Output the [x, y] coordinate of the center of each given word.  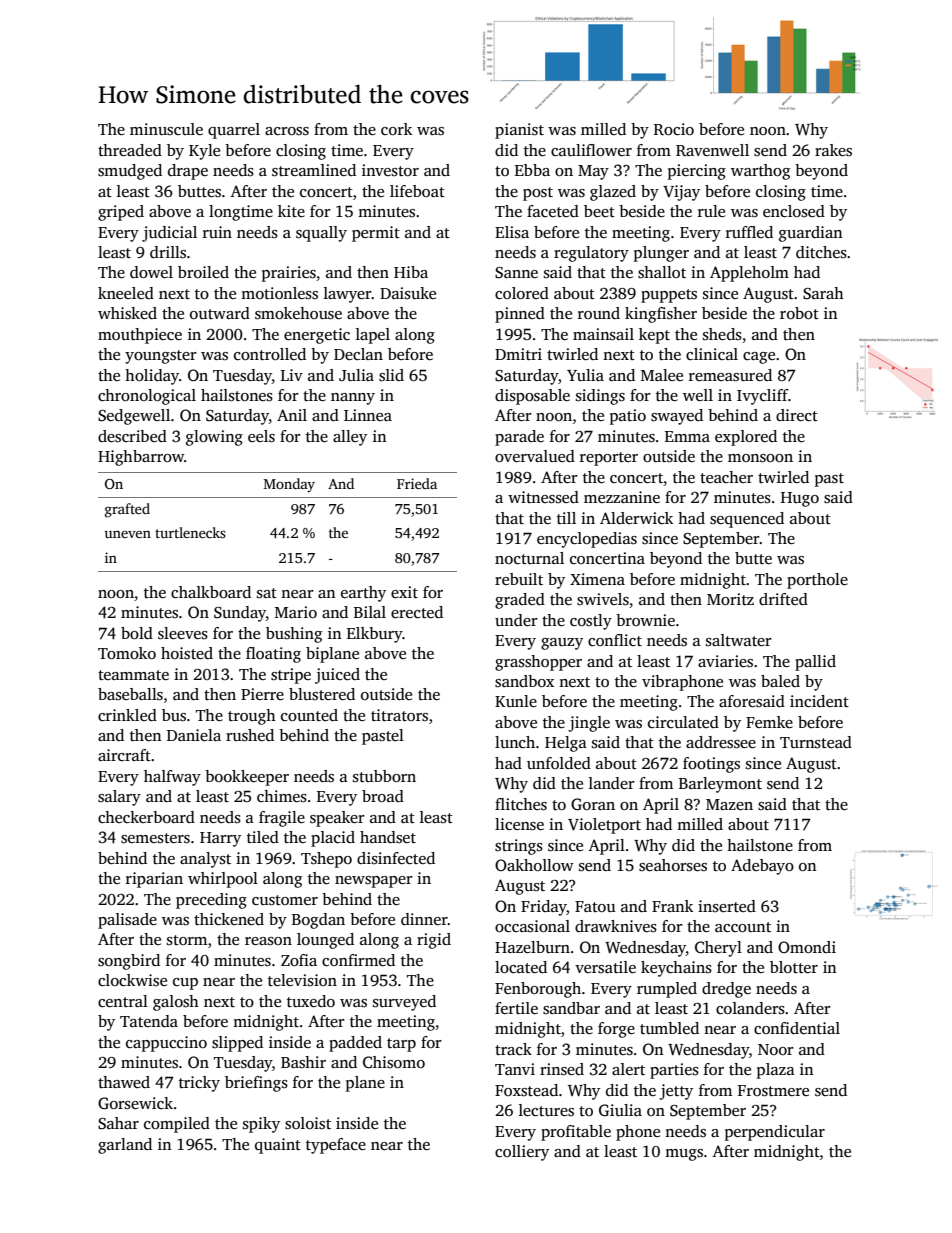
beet [599, 211]
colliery [522, 1153]
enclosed [794, 211]
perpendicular [775, 1133]
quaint [278, 1146]
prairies [289, 274]
